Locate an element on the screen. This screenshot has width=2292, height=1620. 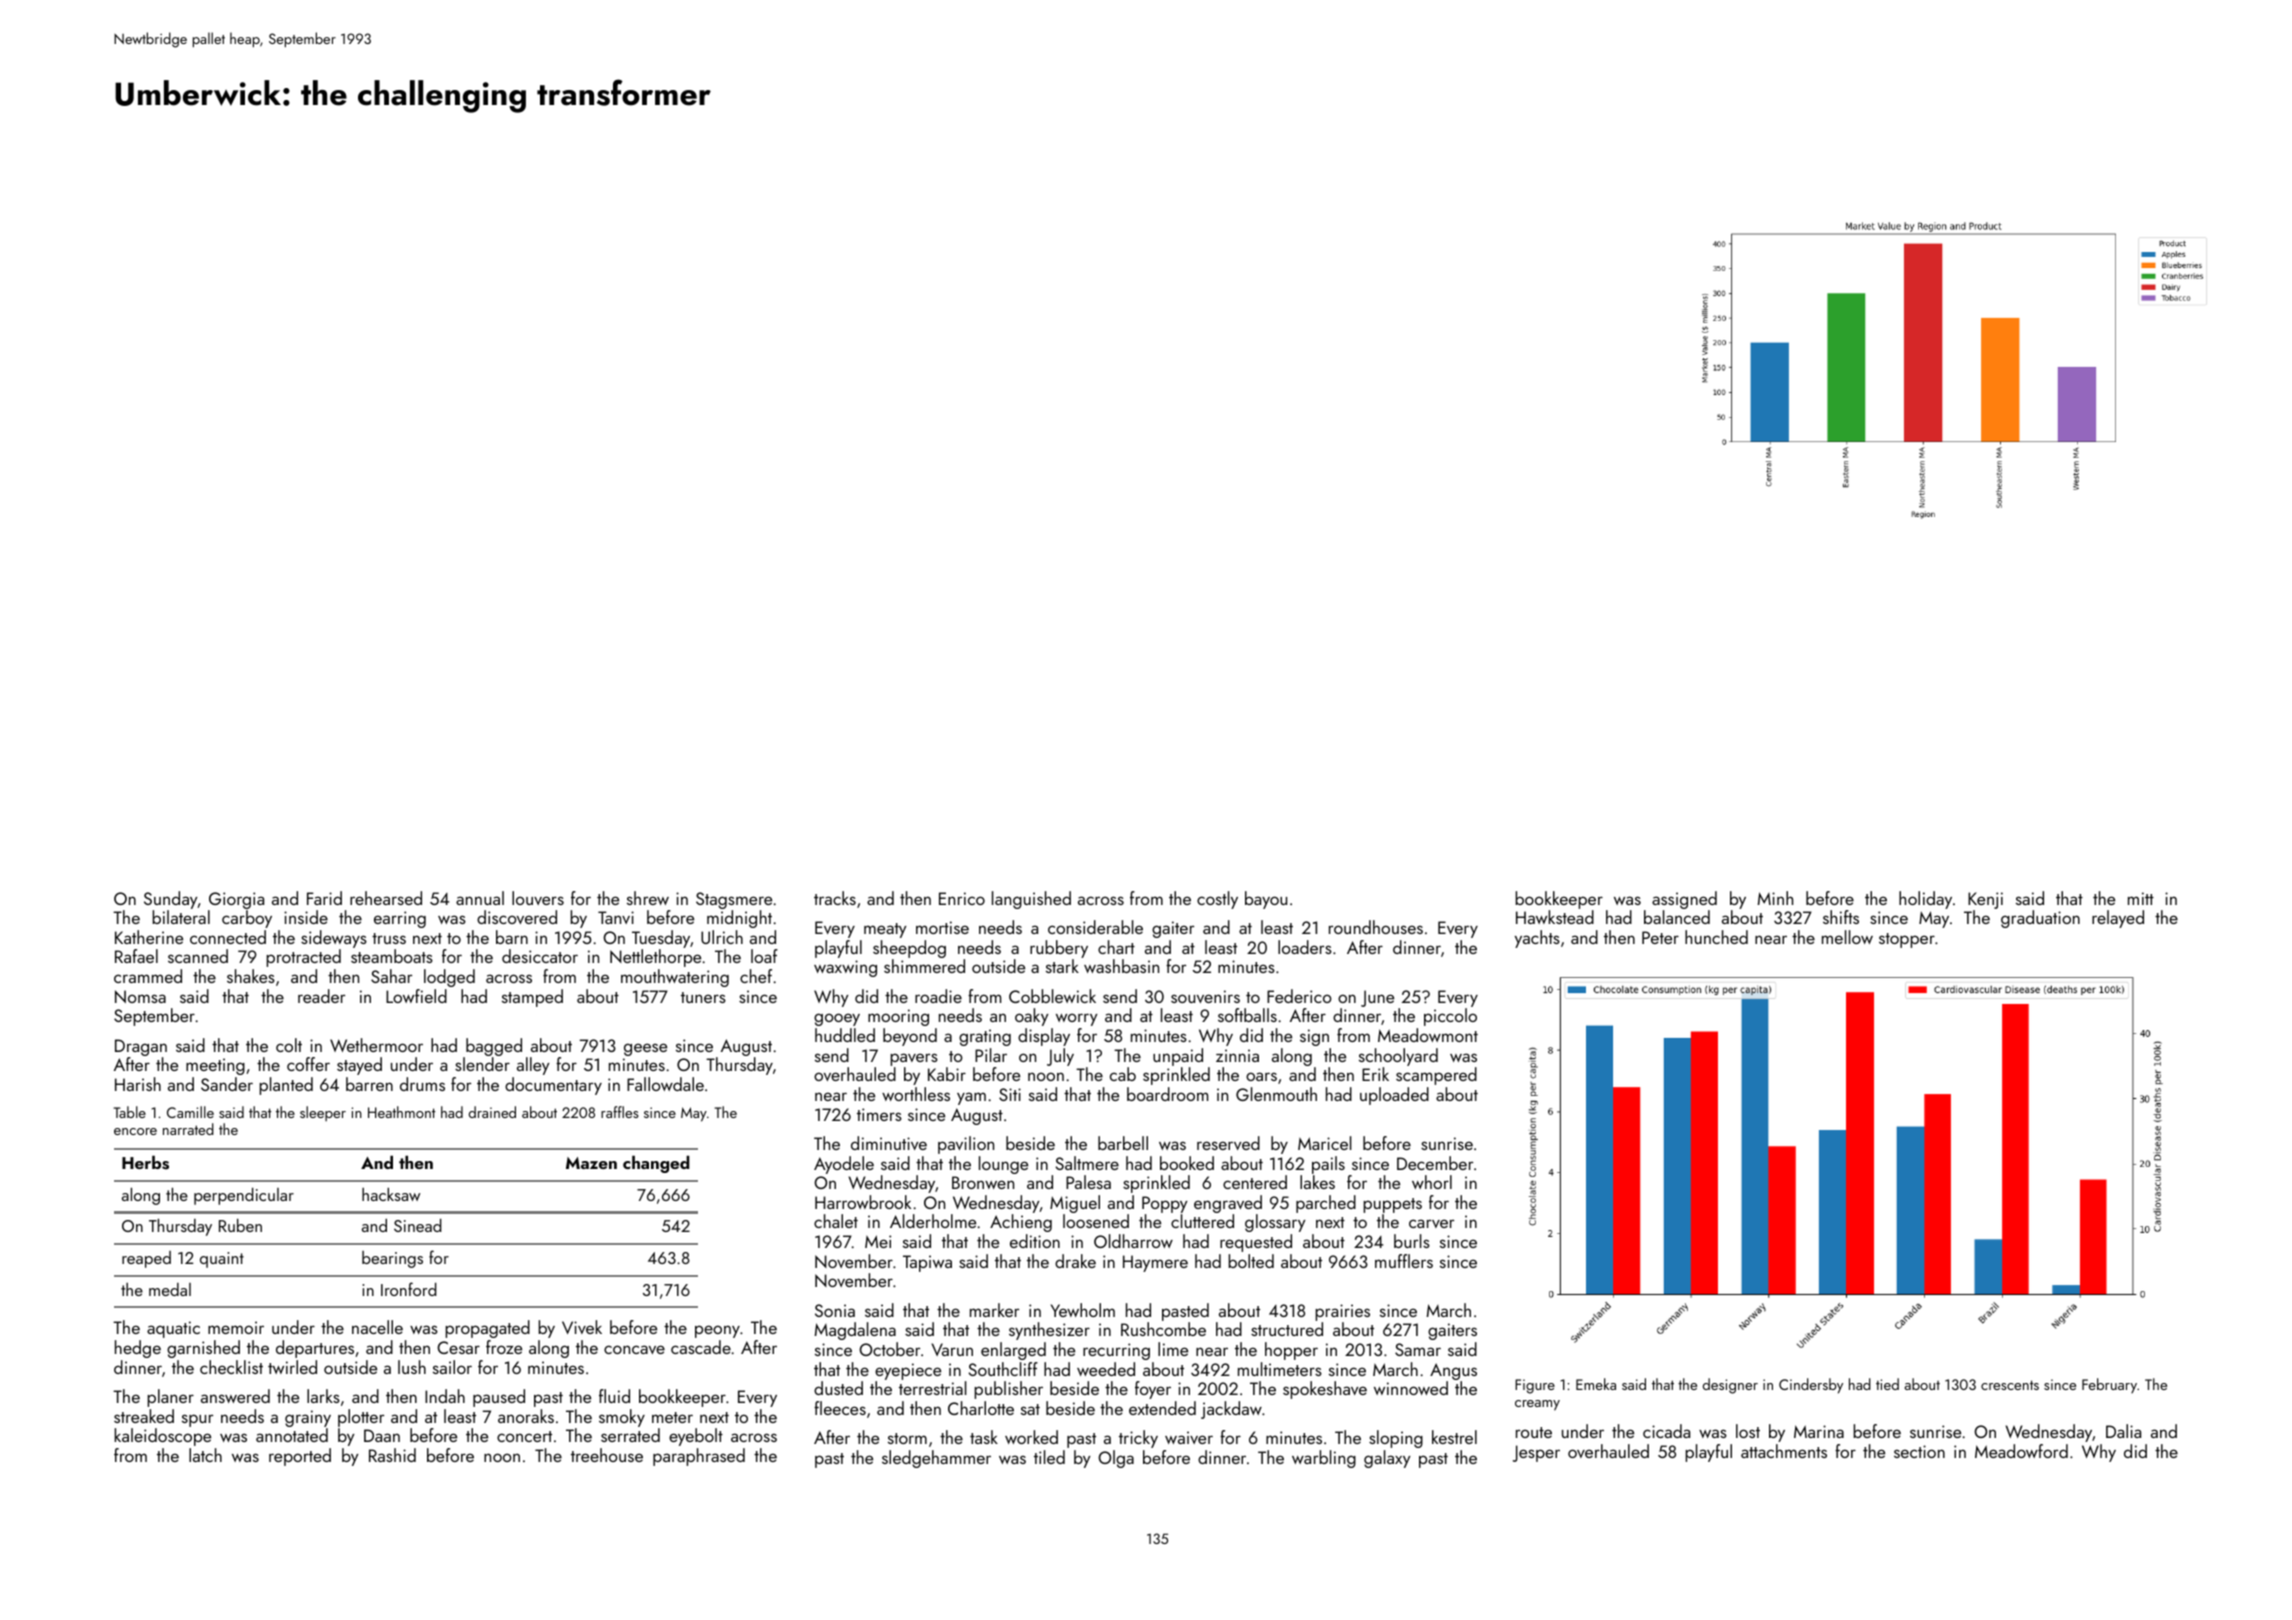
steamboats is located at coordinates (392, 956).
